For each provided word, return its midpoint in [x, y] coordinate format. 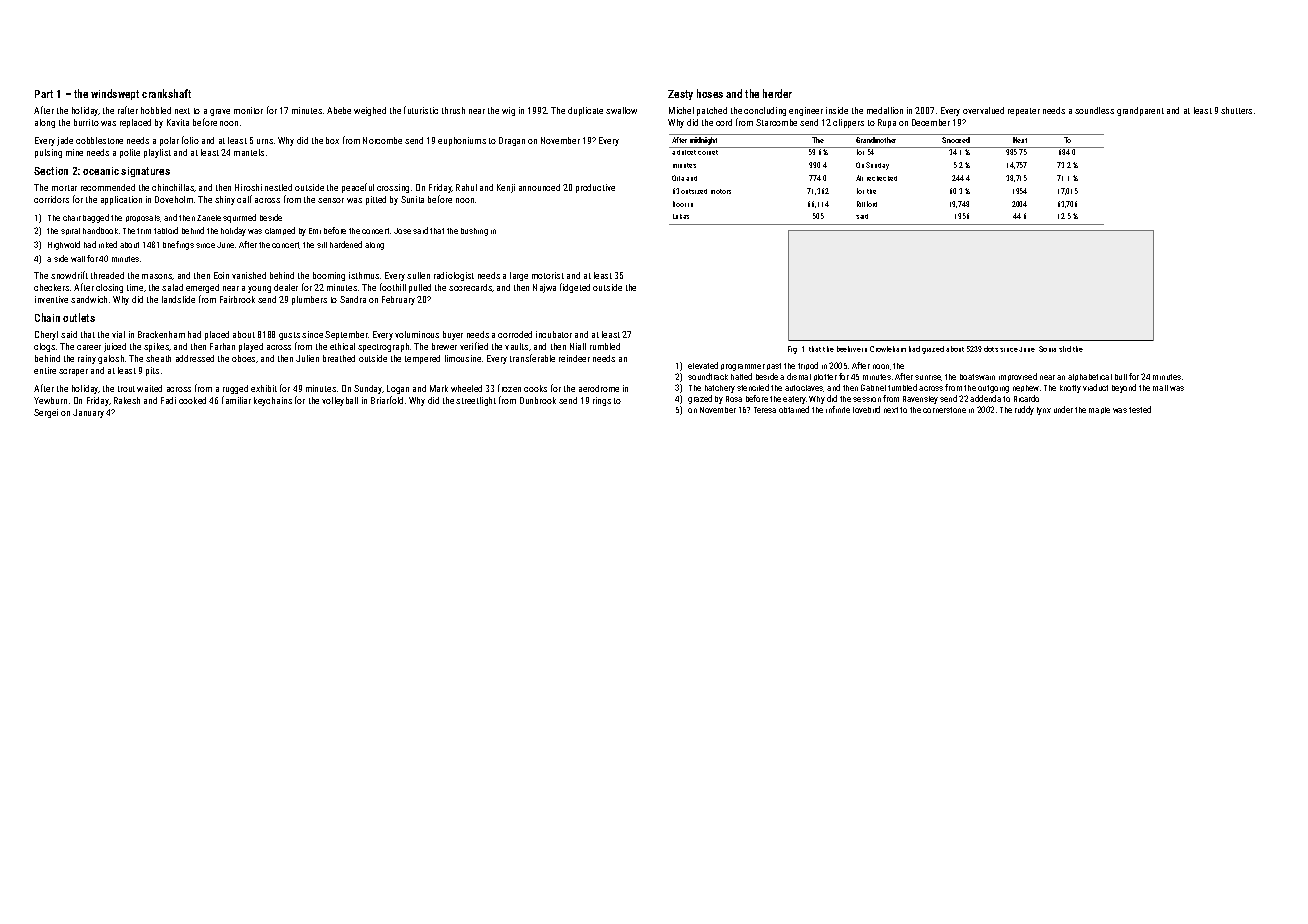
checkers [51, 287]
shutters [1236, 110]
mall [1160, 388]
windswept [115, 94]
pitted [376, 200]
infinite [838, 409]
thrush [453, 110]
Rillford [867, 204]
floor [679, 204]
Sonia [1047, 349]
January [88, 413]
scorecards [471, 288]
